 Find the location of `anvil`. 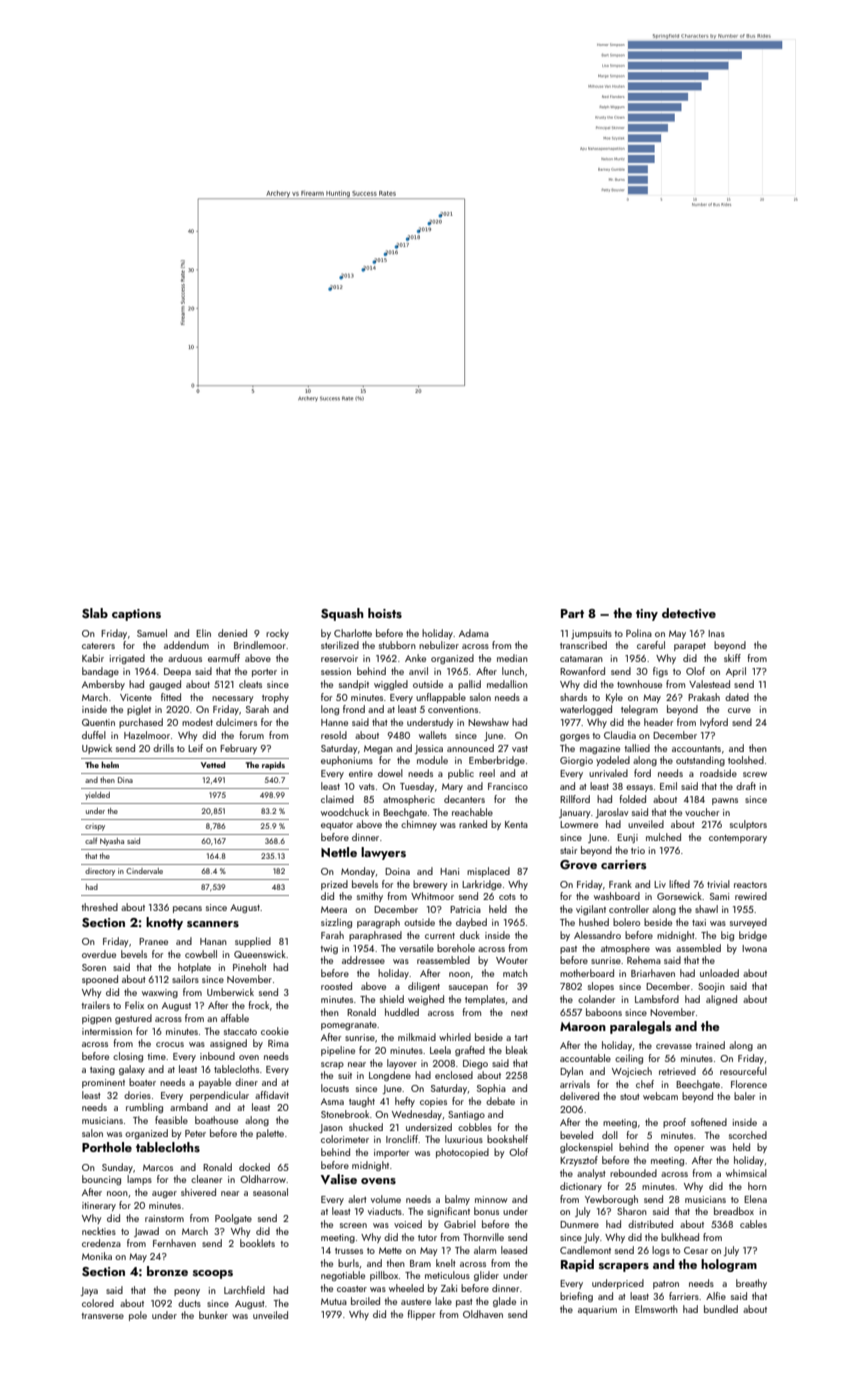

anvil is located at coordinates (418, 671).
